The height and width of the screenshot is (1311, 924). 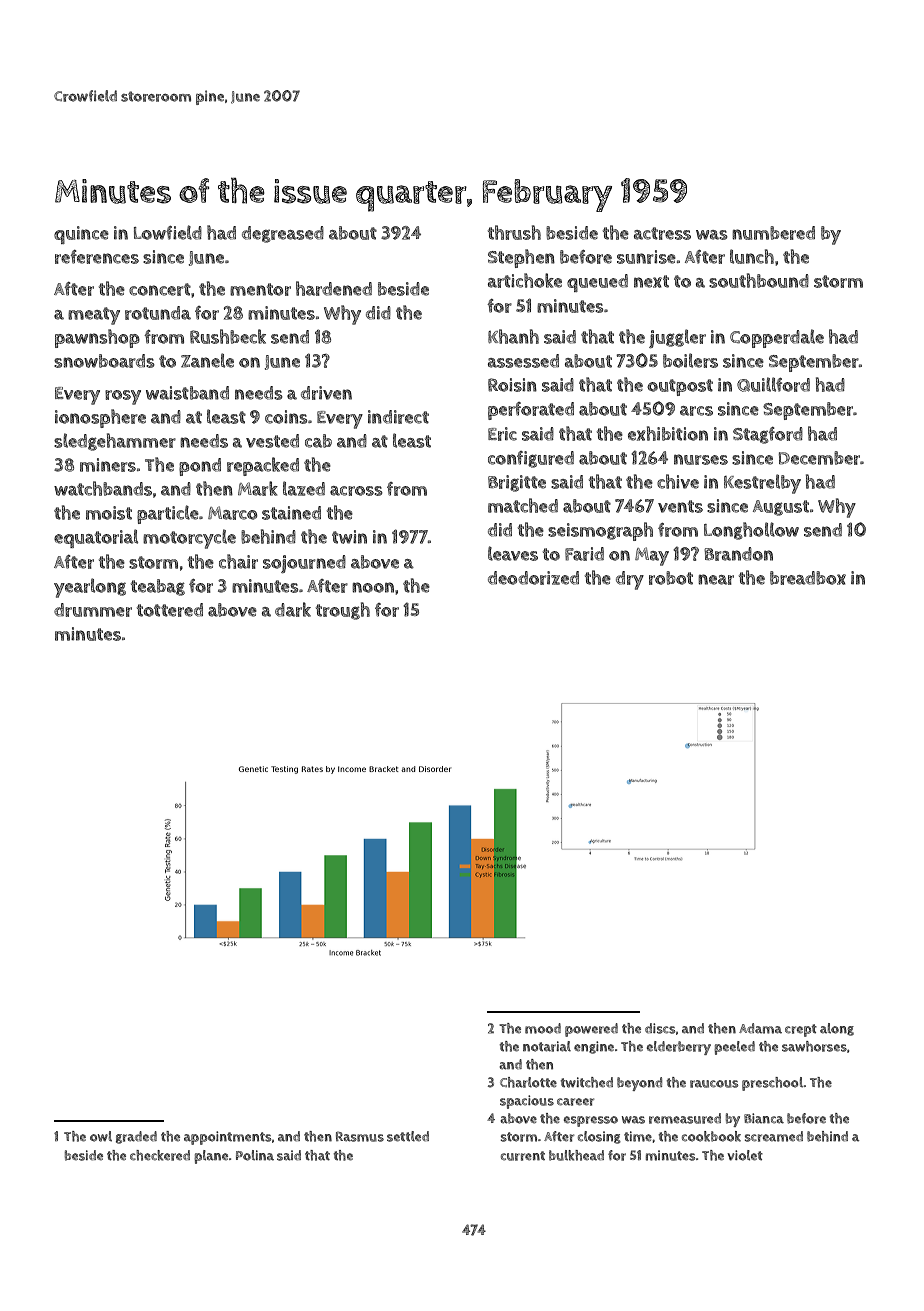 What do you see at coordinates (531, 459) in the screenshot?
I see `configured` at bounding box center [531, 459].
